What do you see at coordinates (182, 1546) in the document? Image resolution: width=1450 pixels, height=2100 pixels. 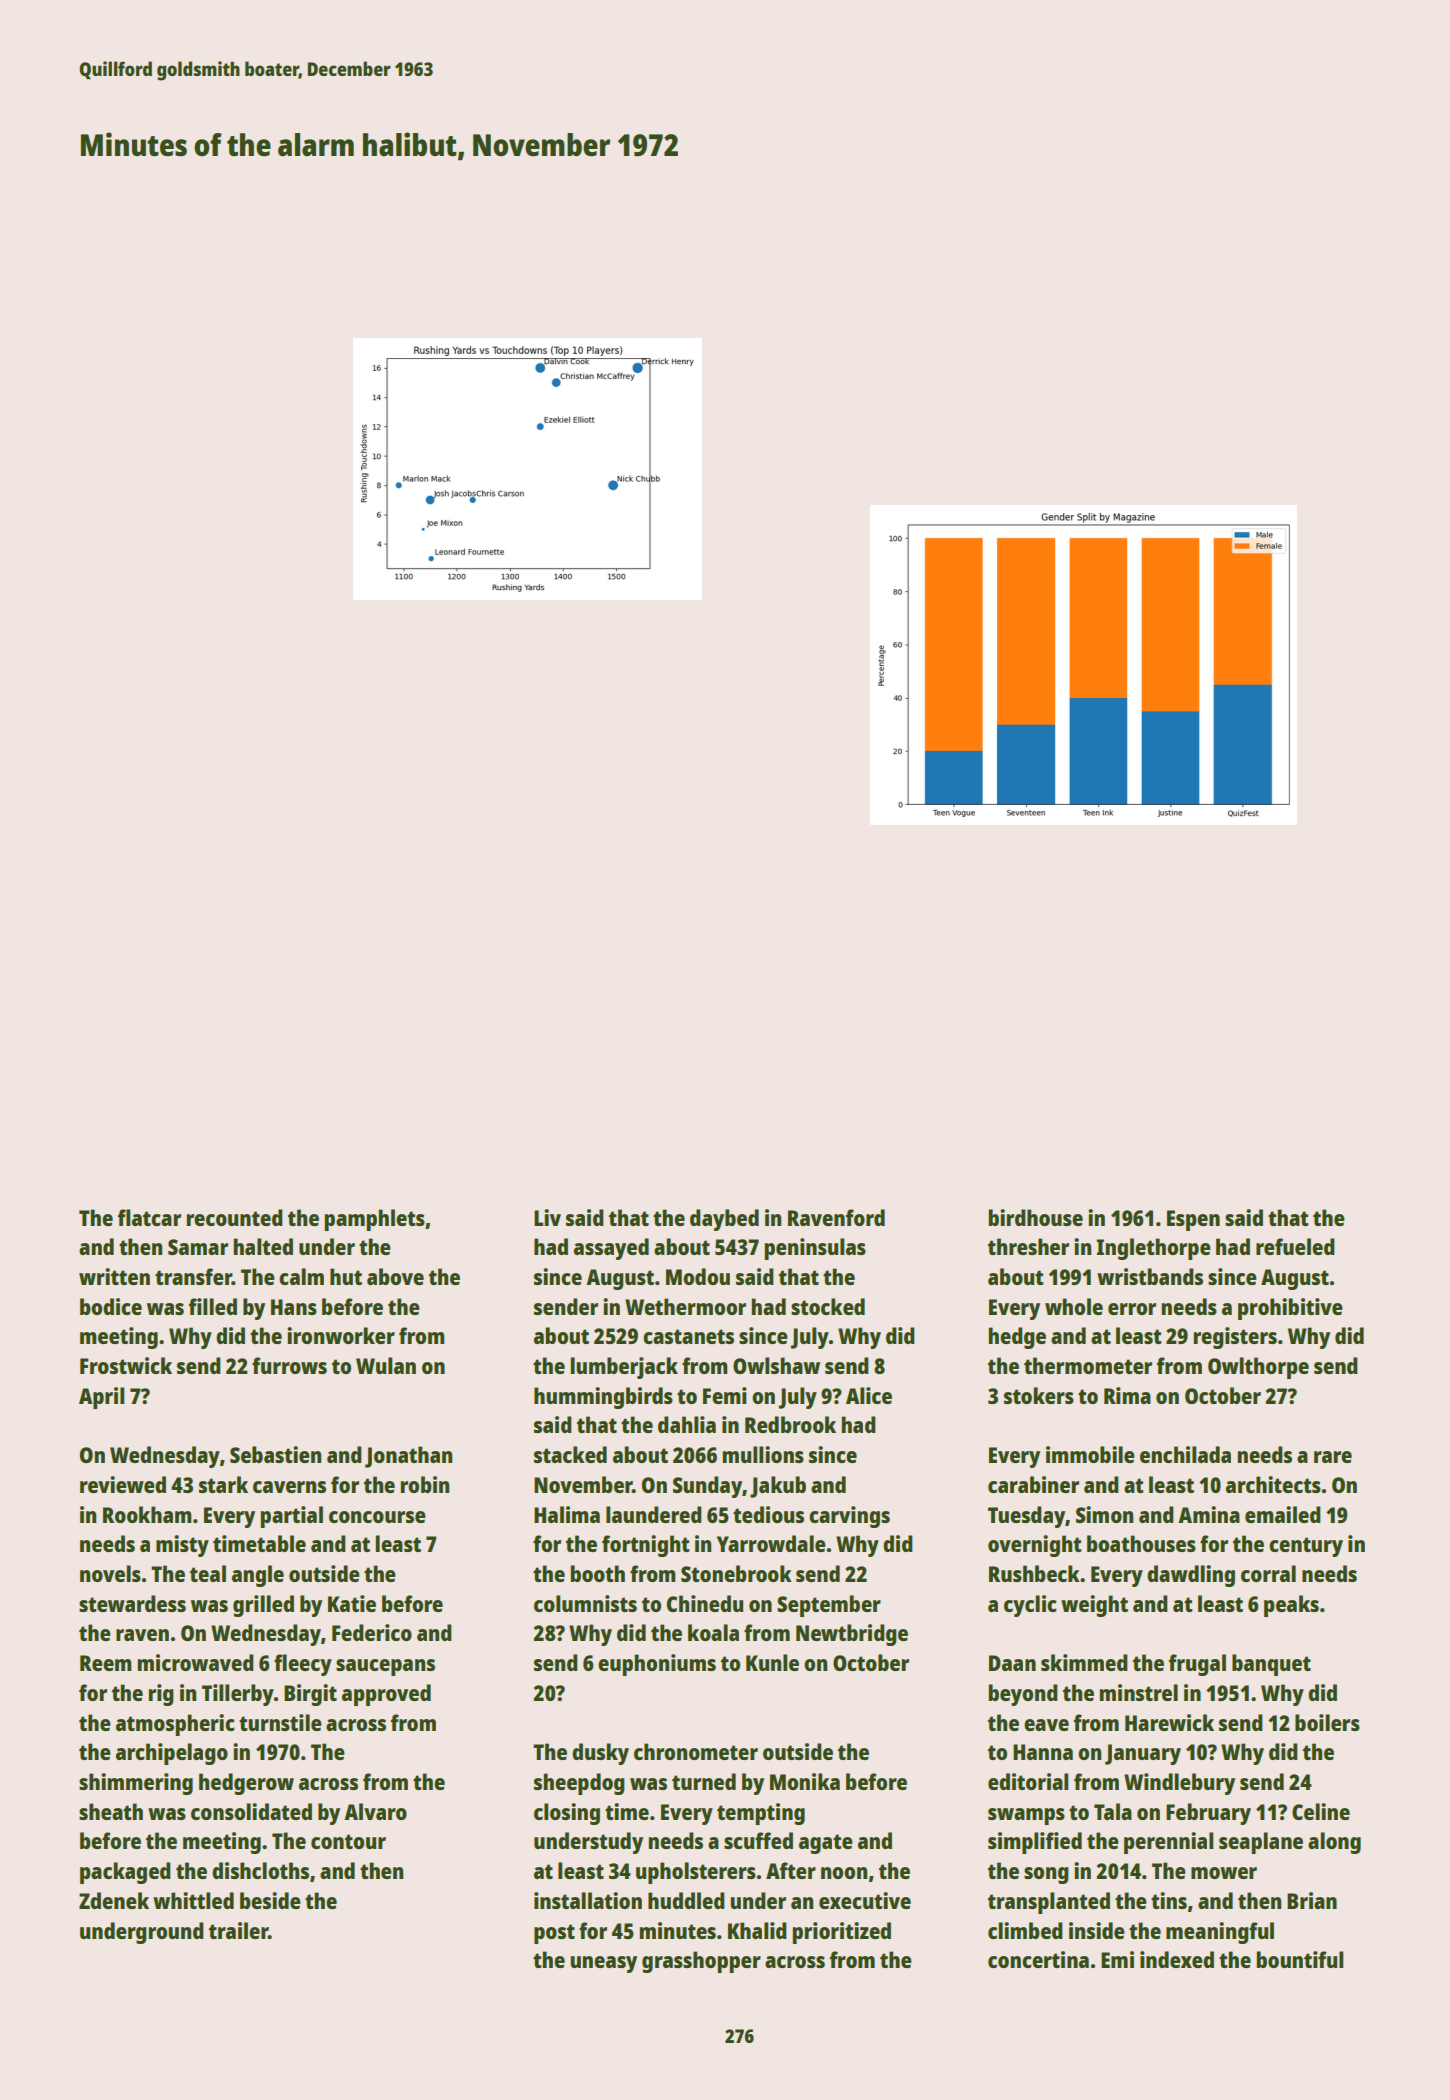 I see `misty` at bounding box center [182, 1546].
